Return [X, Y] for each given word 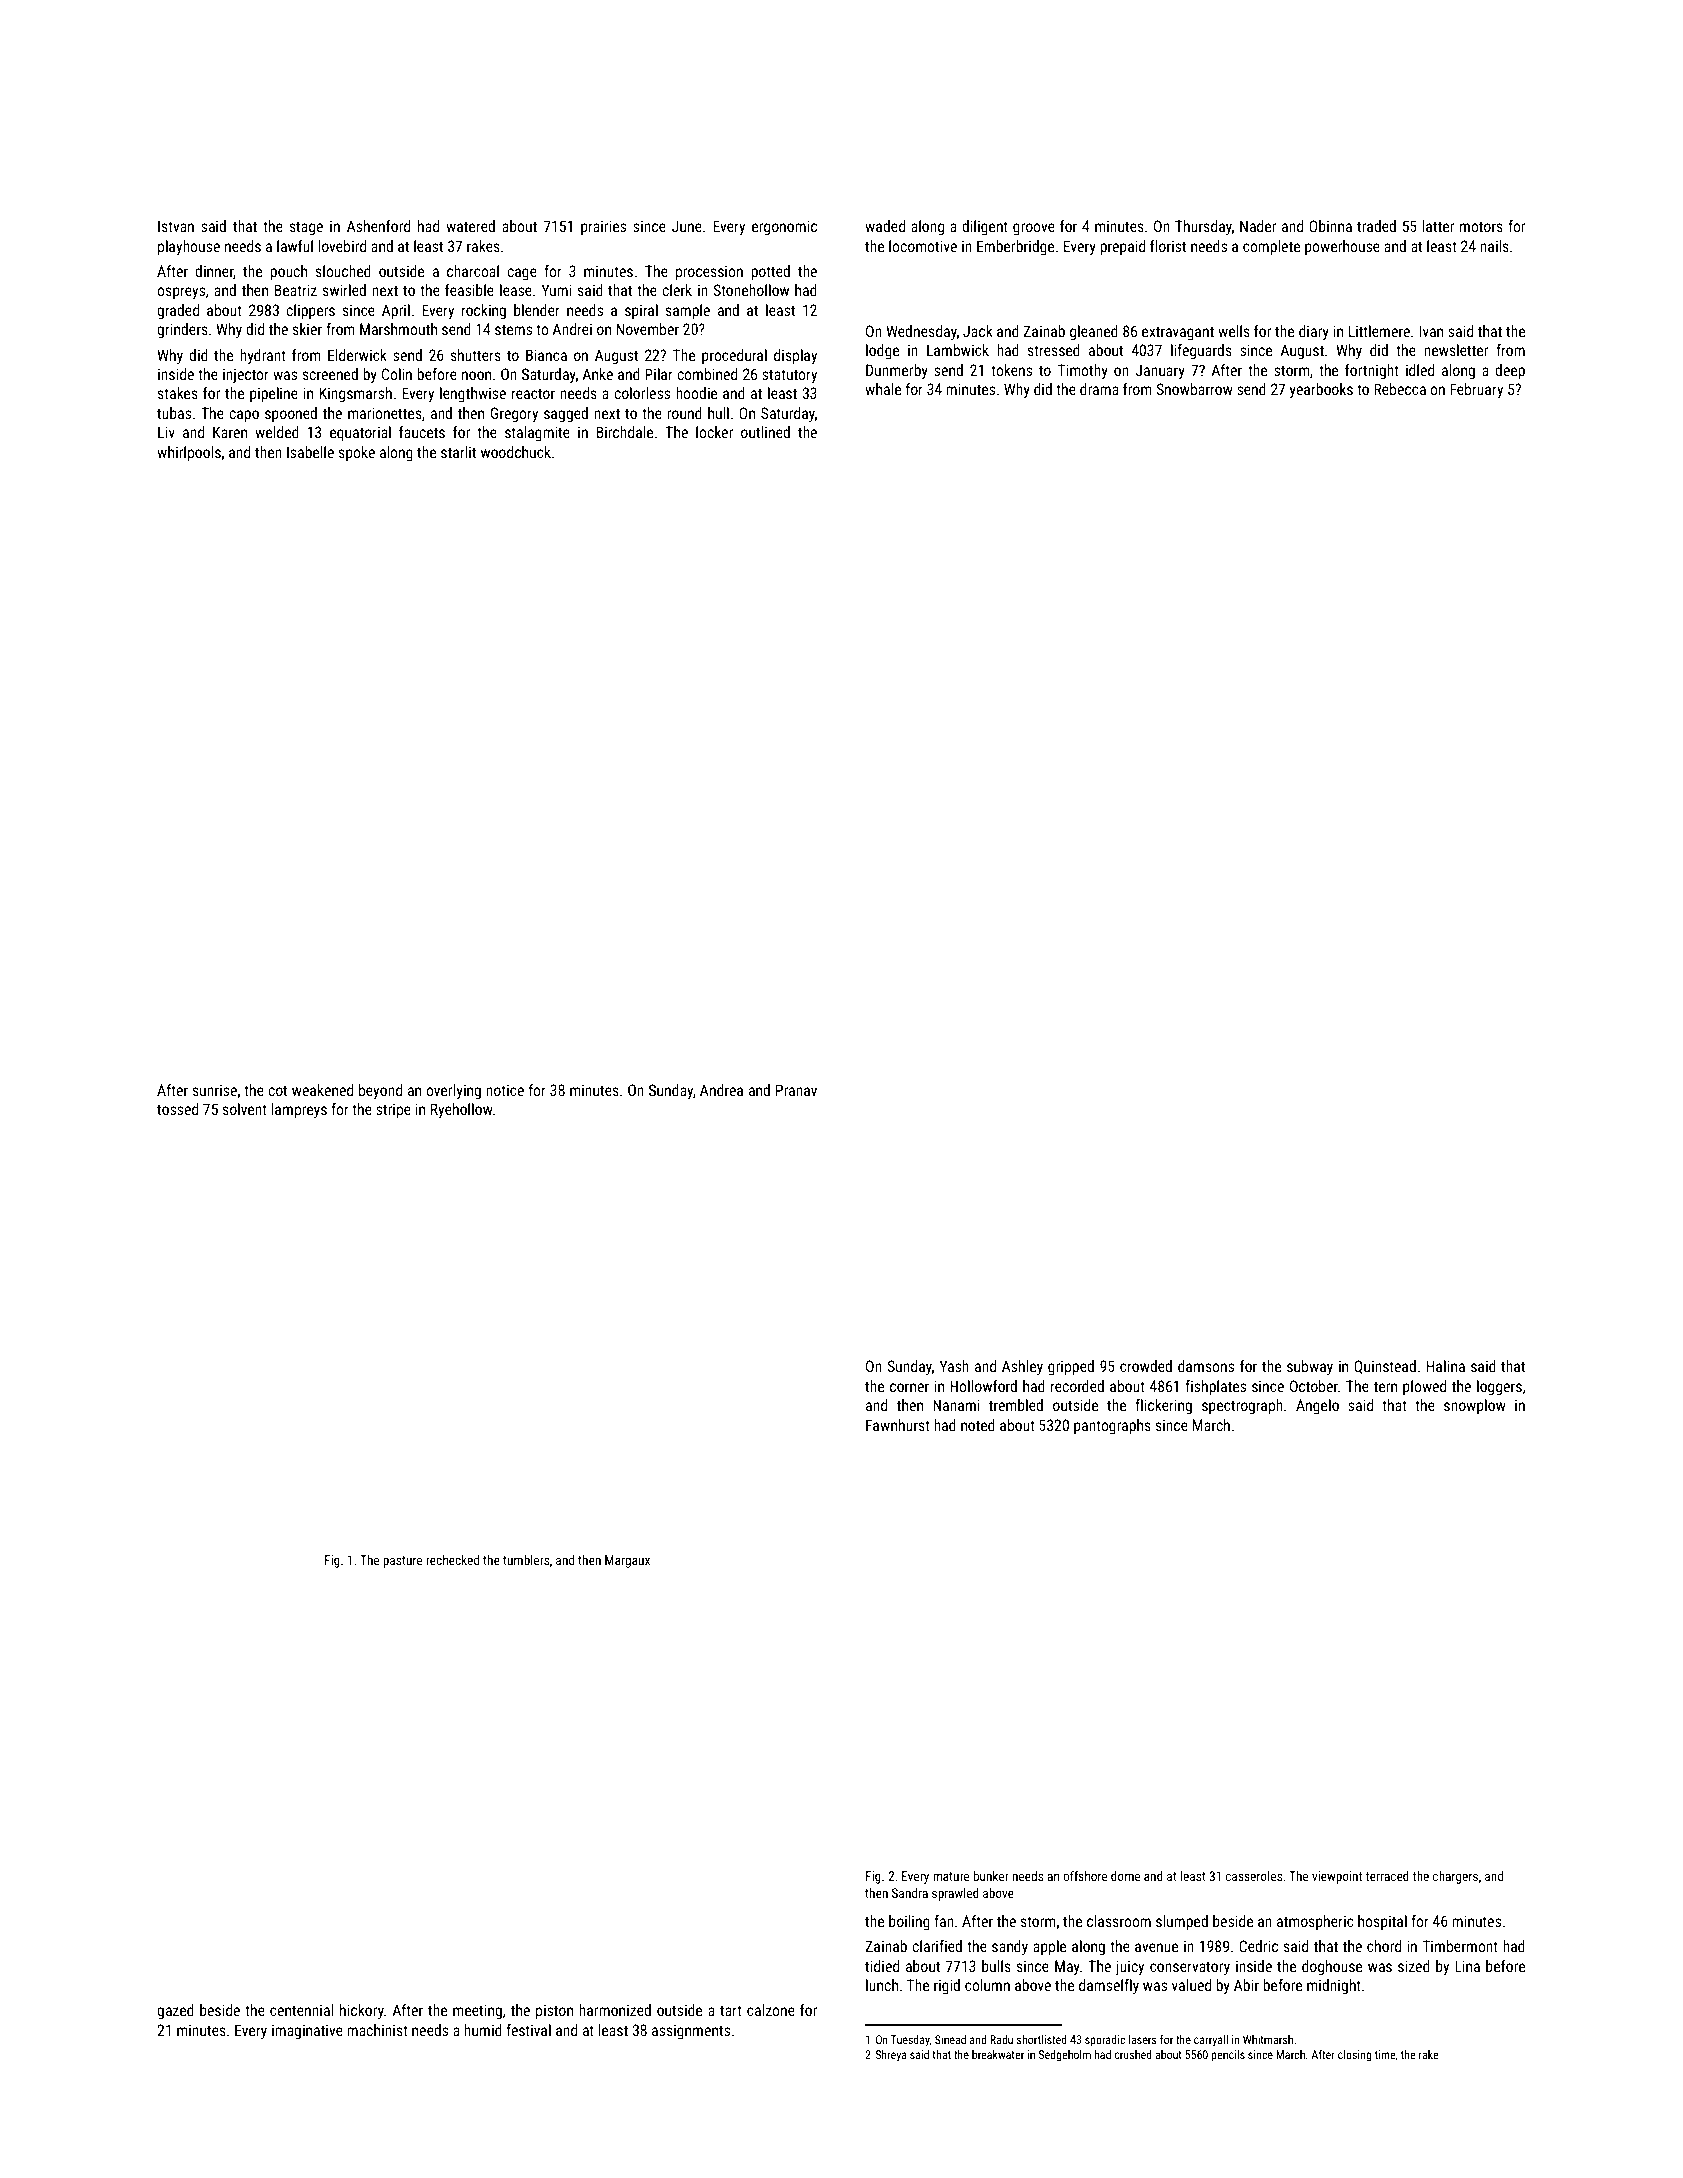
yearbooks [1321, 390]
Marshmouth [398, 329]
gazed [175, 2011]
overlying [453, 1091]
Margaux [627, 1561]
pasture [402, 1562]
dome [1125, 1876]
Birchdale [625, 432]
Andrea [721, 1090]
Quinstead [1385, 1367]
